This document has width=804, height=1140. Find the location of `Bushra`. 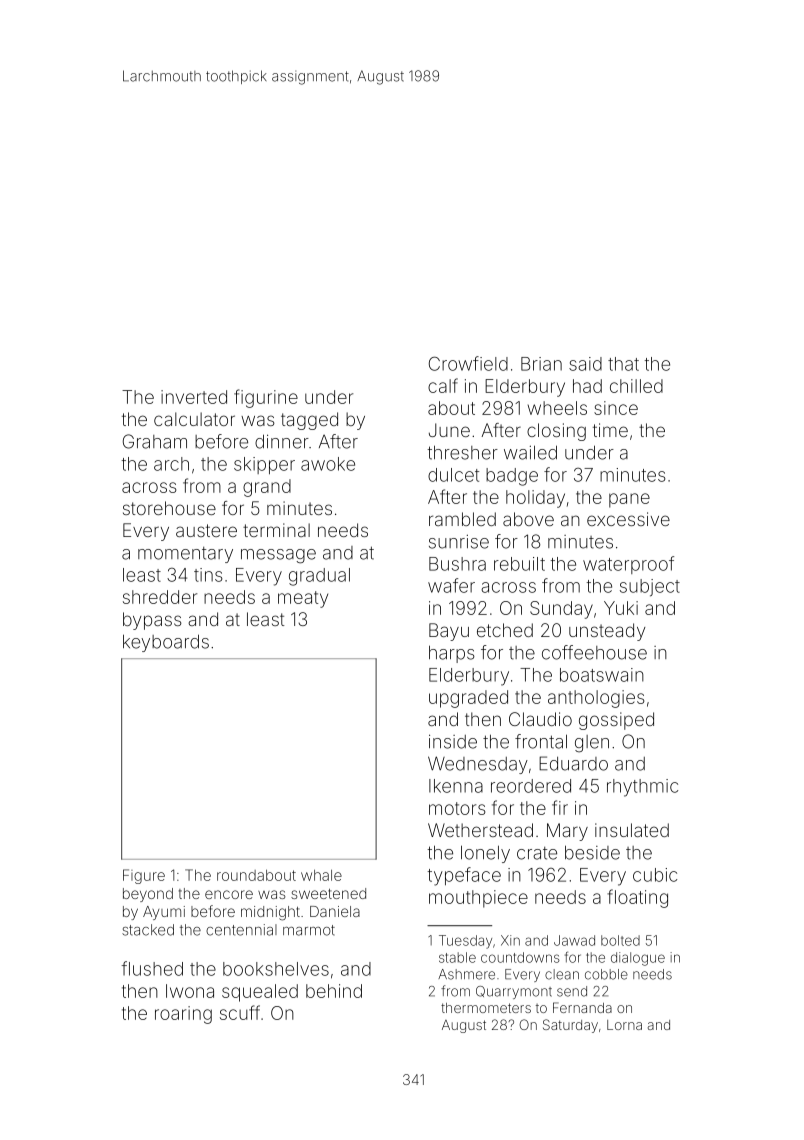

Bushra is located at coordinates (457, 564).
